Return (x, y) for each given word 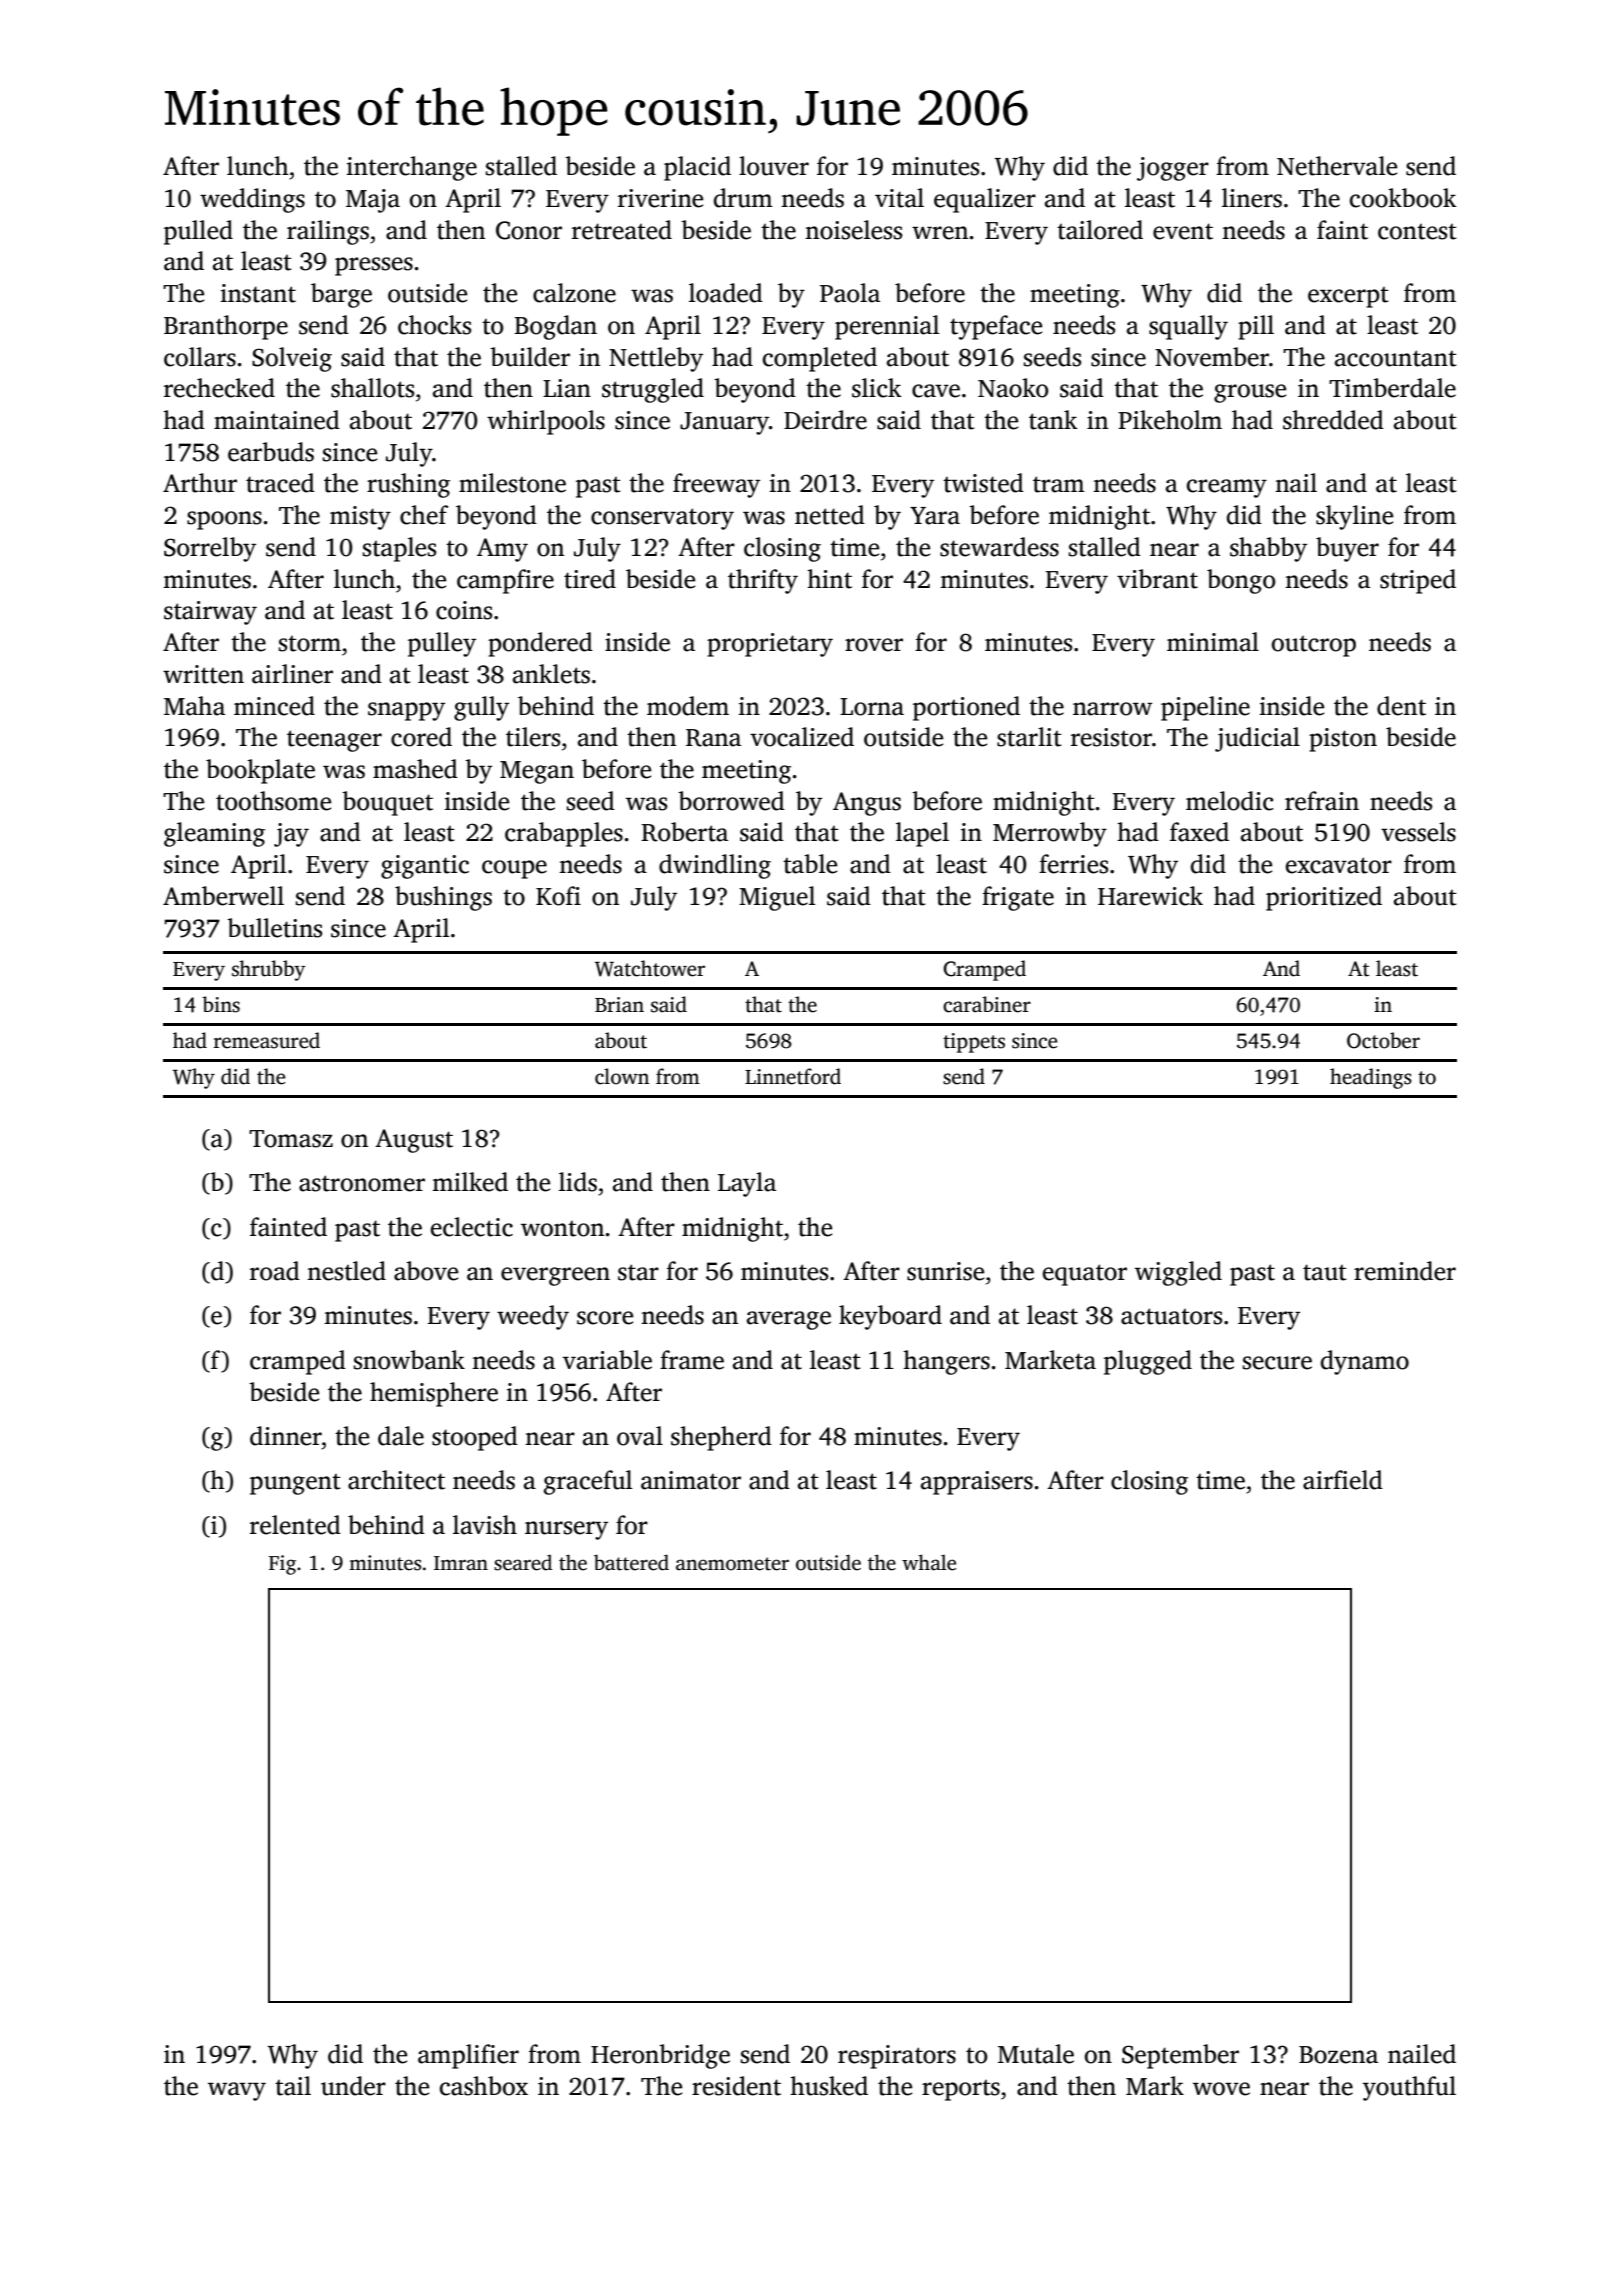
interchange (412, 168)
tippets (974, 1043)
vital (899, 198)
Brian (619, 1005)
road (275, 1271)
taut (1325, 1272)
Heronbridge (660, 2056)
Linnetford (793, 1076)
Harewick (1150, 896)
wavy (237, 2091)
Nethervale (1337, 166)
